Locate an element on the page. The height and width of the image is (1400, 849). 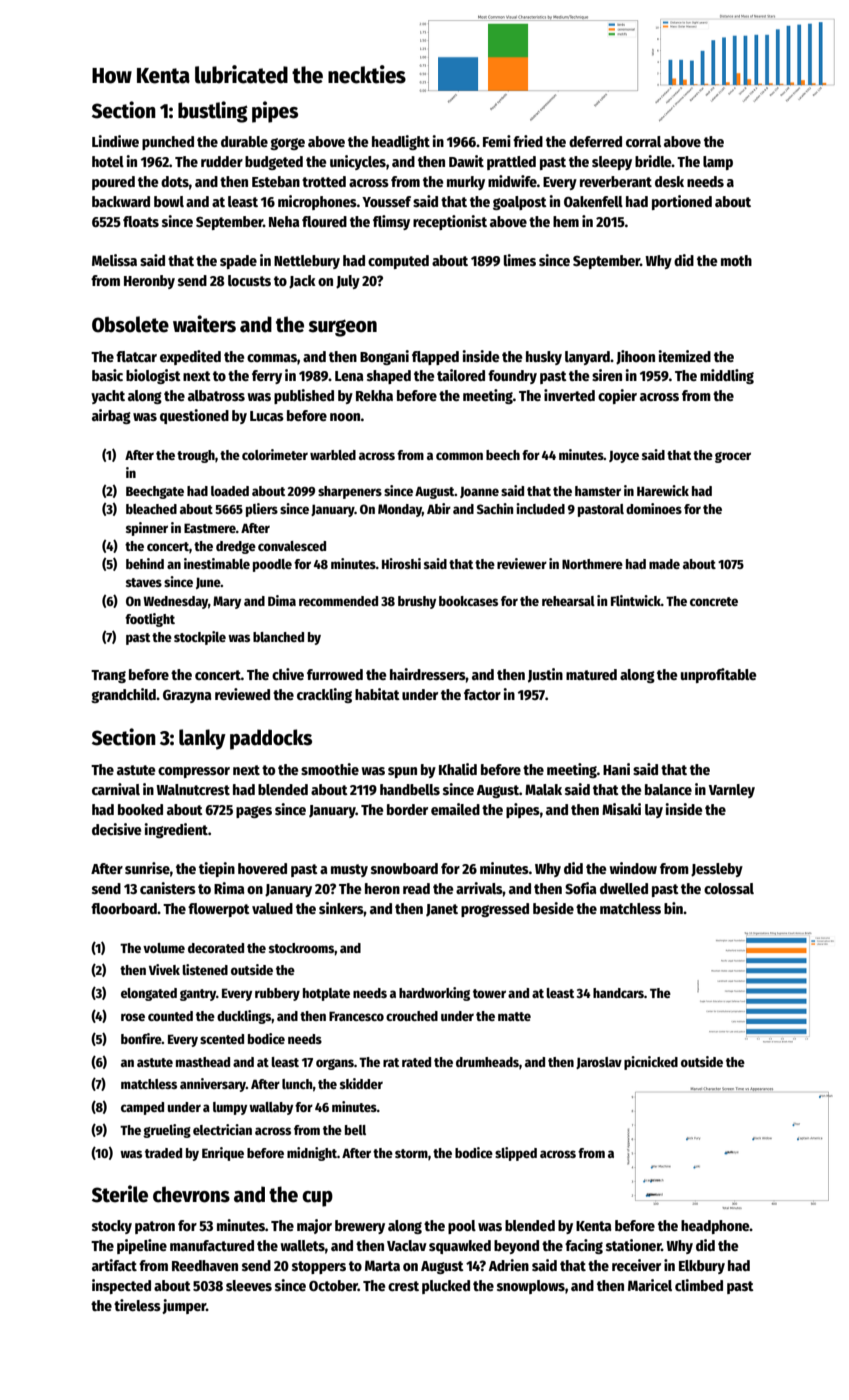
flowerpot is located at coordinates (219, 910).
